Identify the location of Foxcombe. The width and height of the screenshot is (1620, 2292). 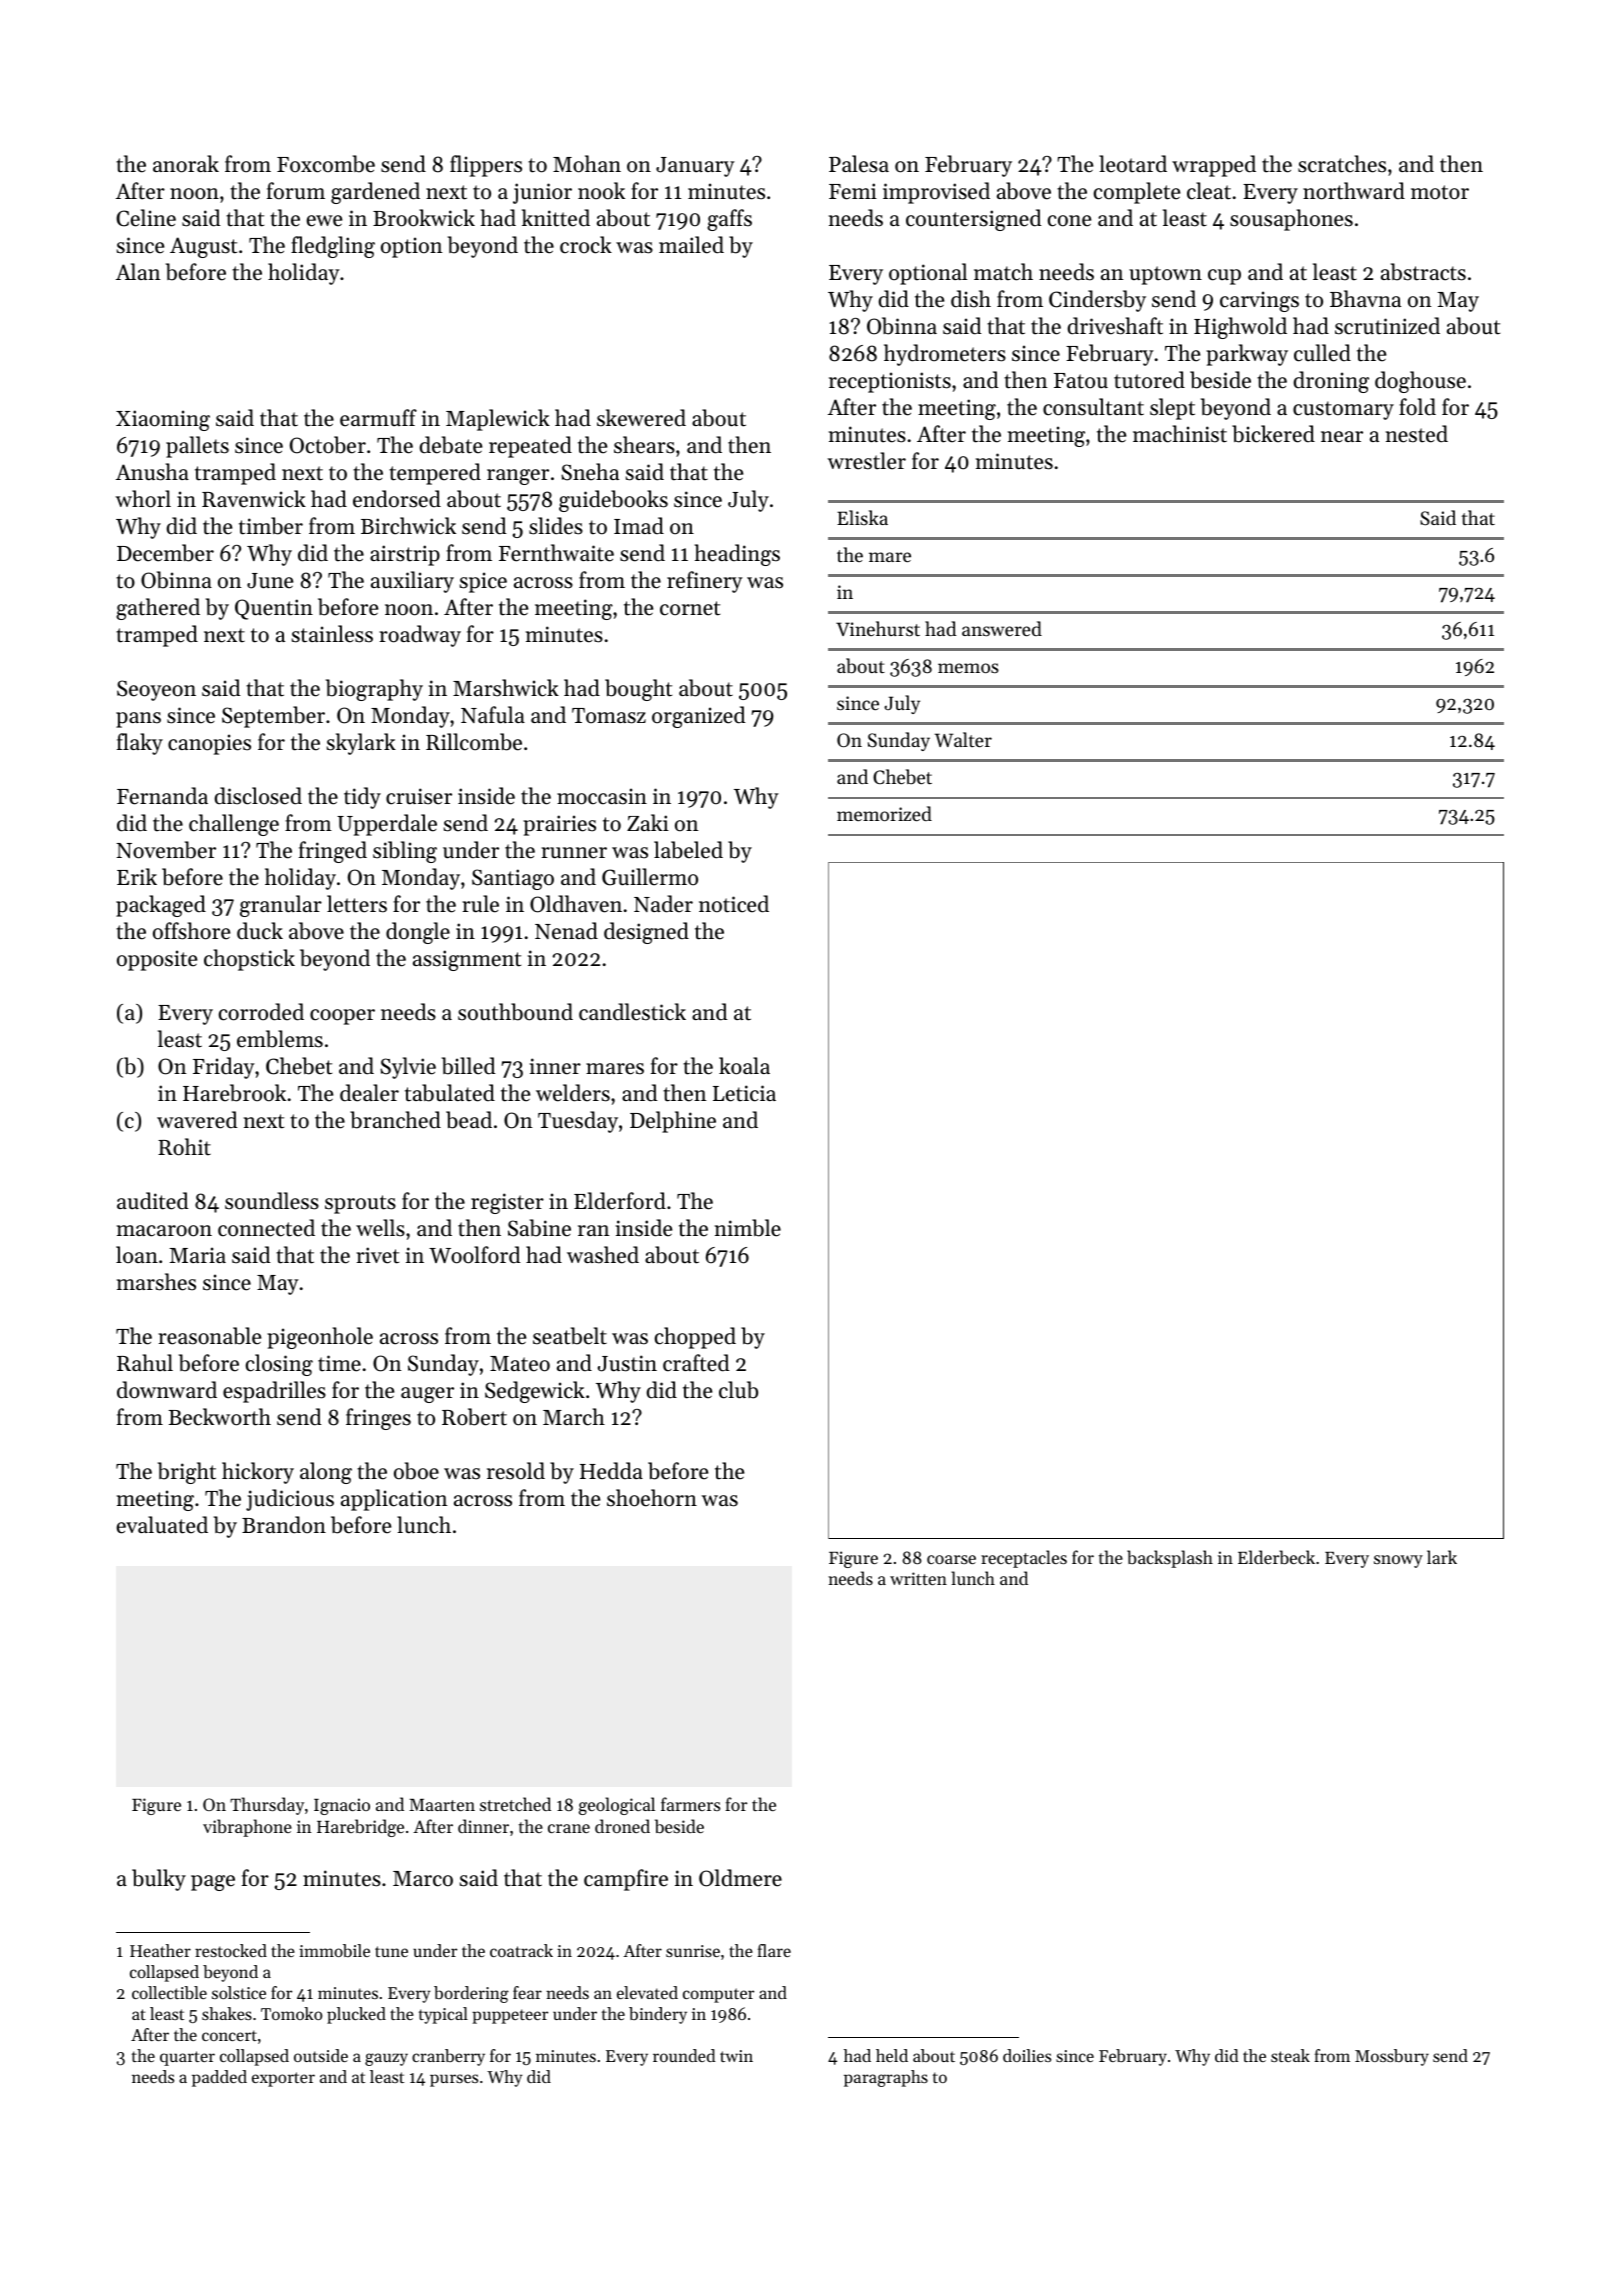
(326, 164).
